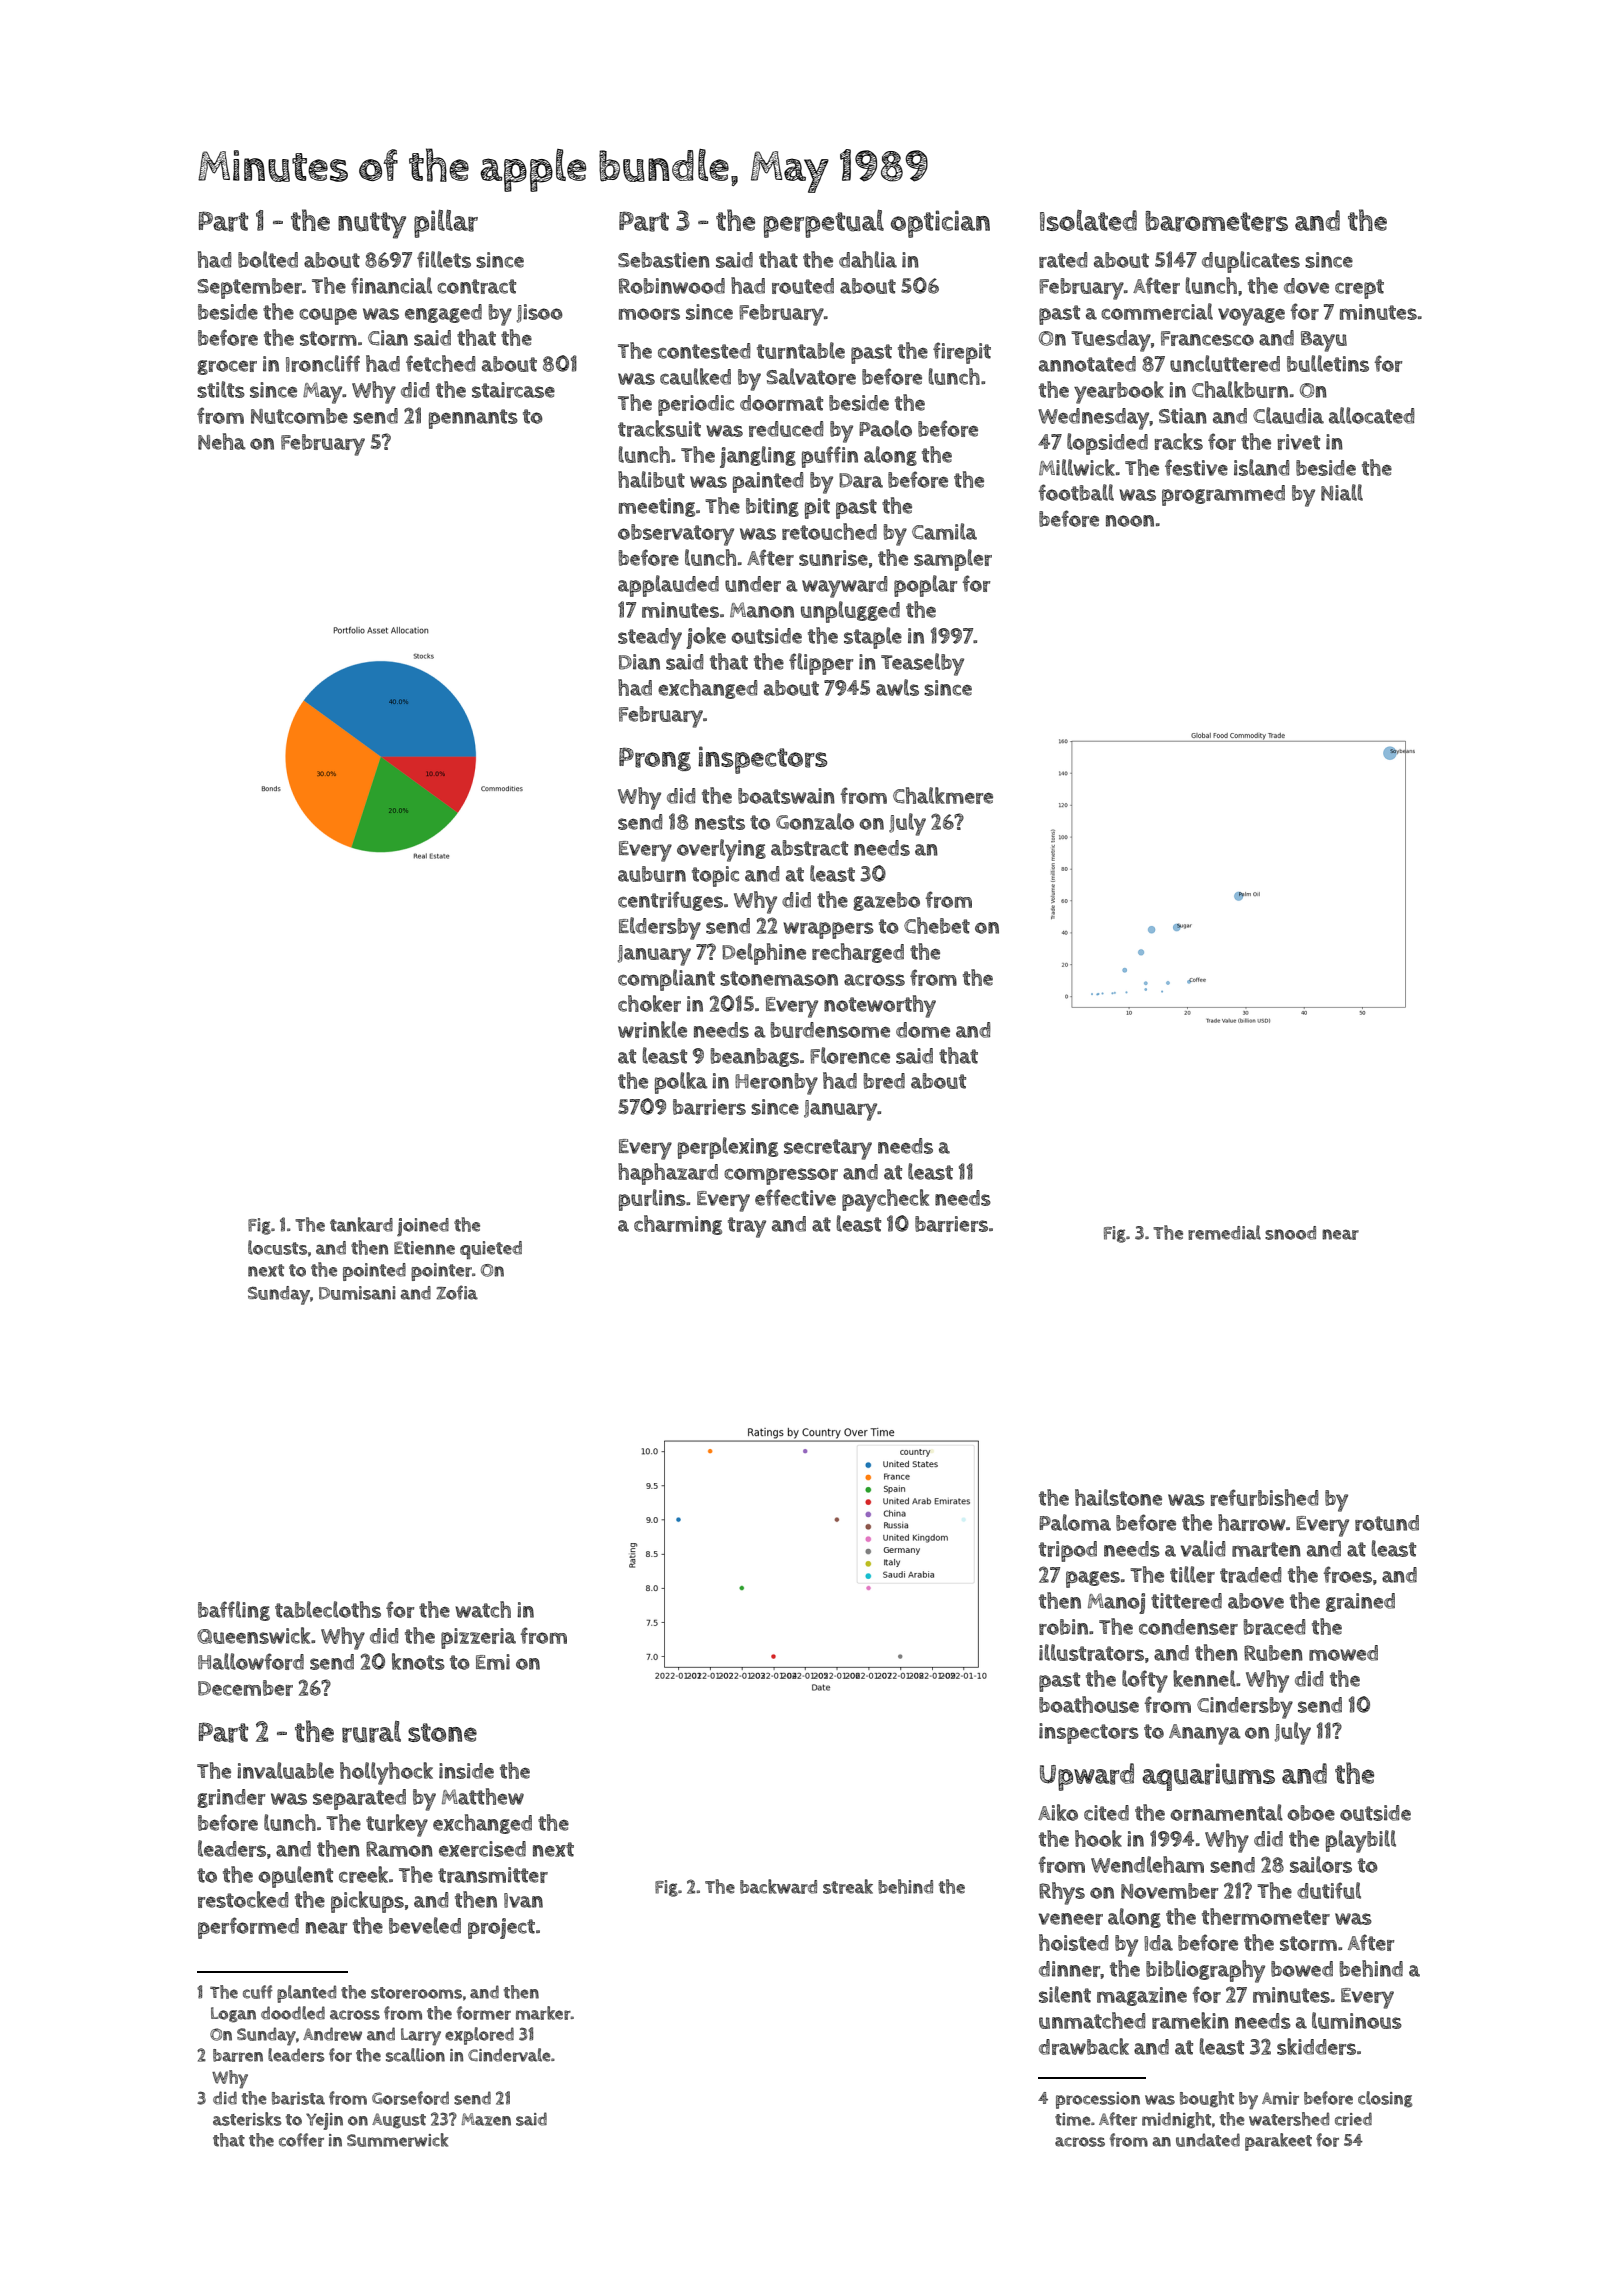 This page has width=1620, height=2292. I want to click on noon, so click(1130, 521).
